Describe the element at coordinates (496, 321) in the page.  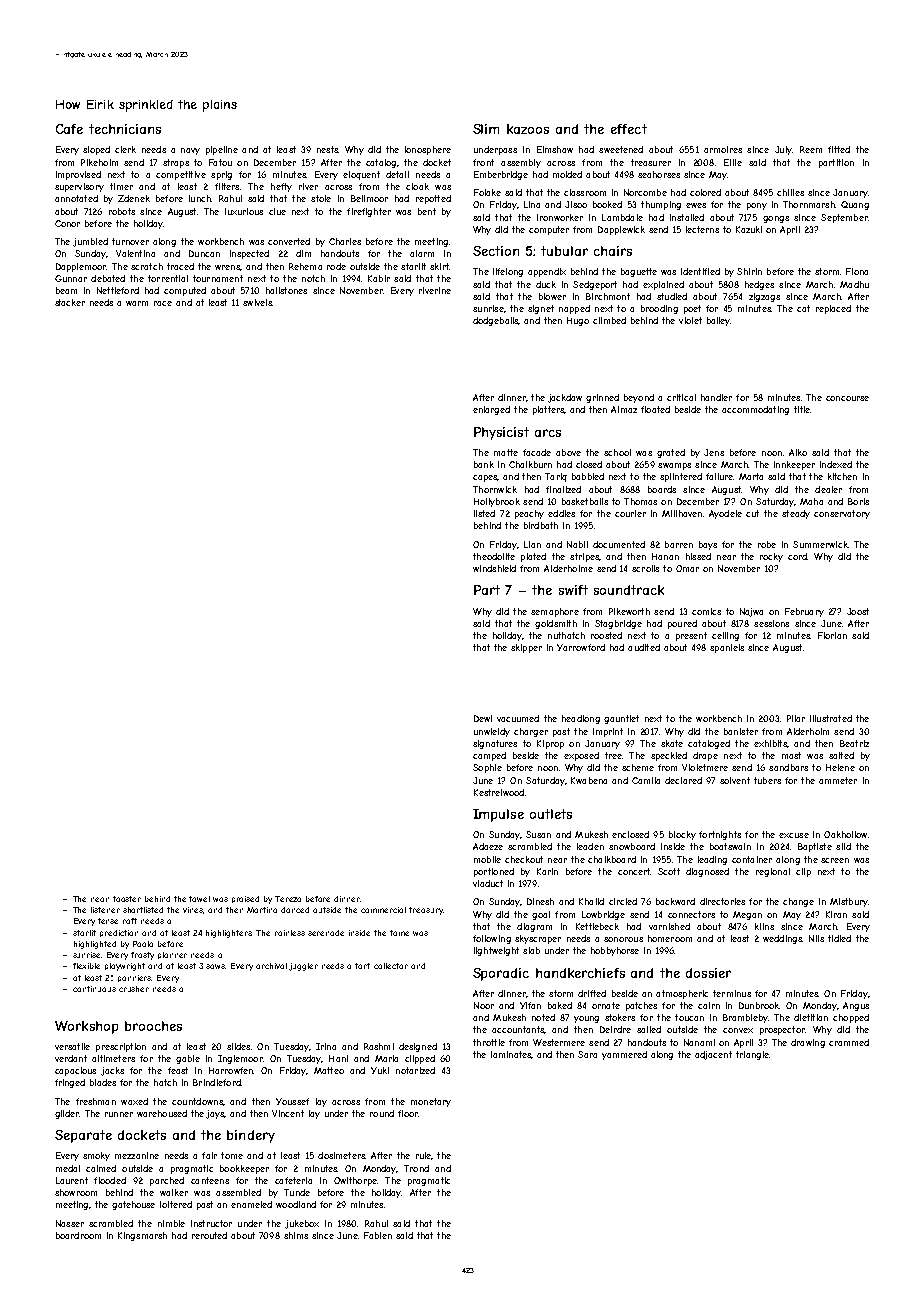
I see `dodgeballs` at that location.
